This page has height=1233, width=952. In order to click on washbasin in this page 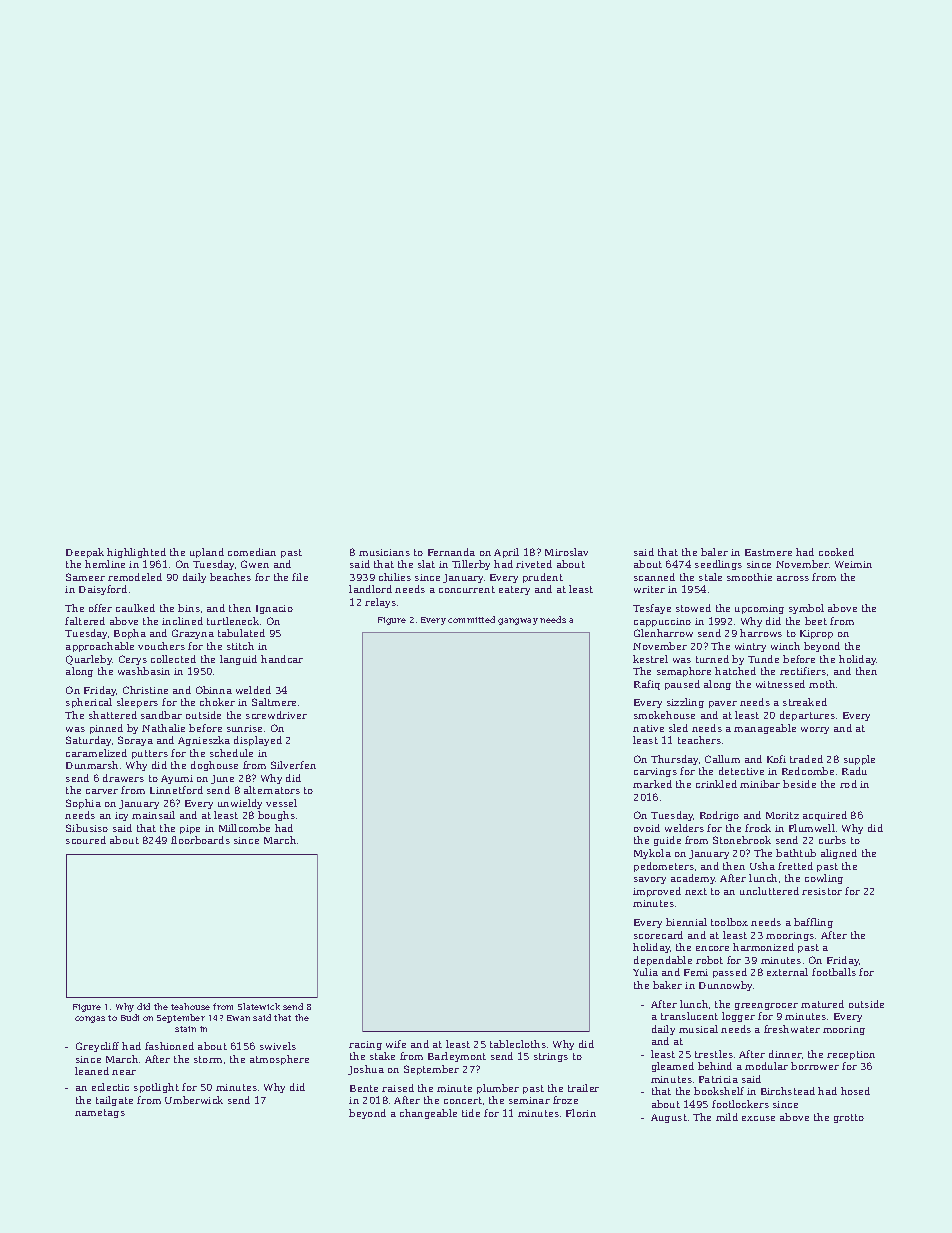, I will do `click(144, 671)`.
